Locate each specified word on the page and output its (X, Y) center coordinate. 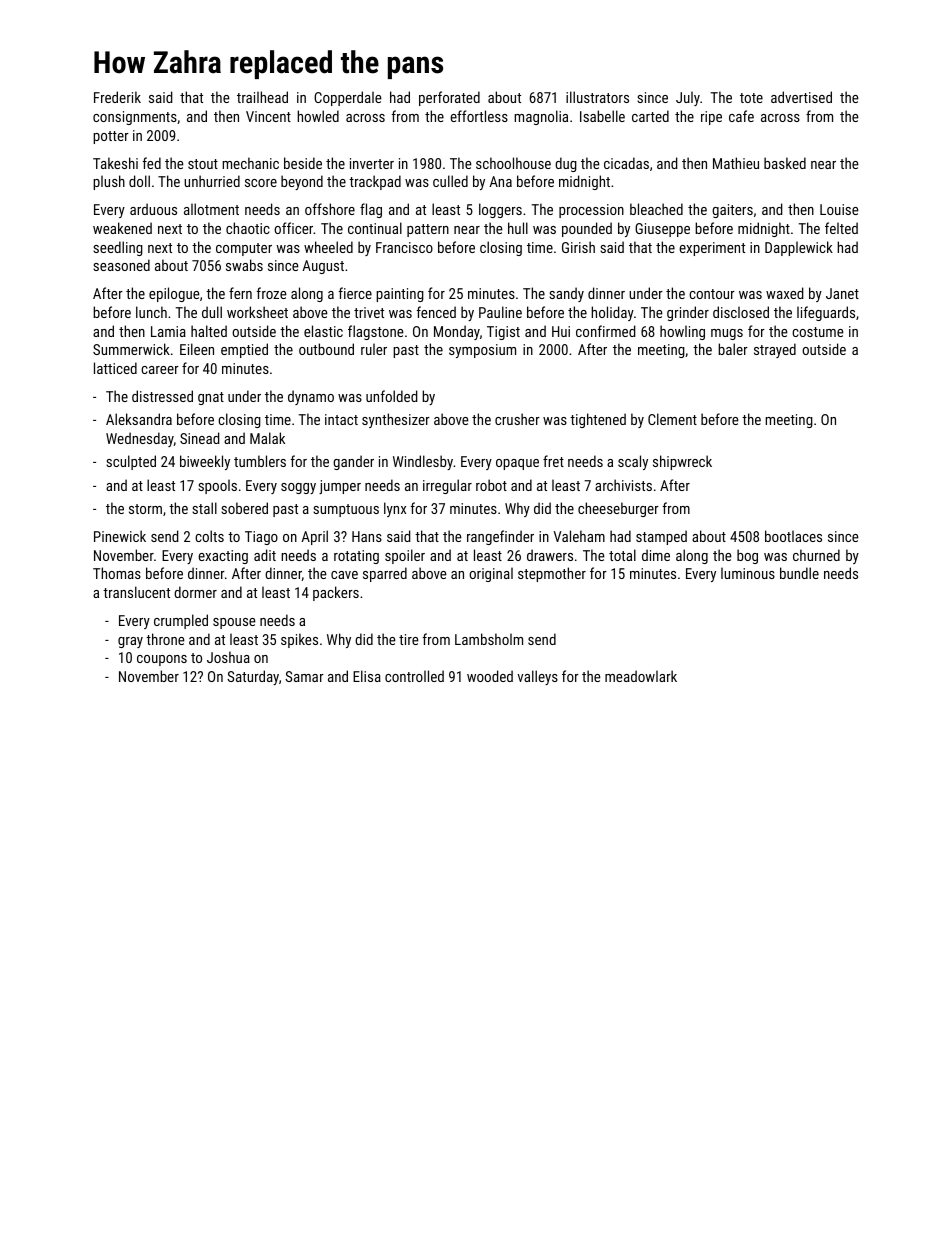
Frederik (117, 97)
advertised (801, 97)
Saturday (253, 677)
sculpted (131, 462)
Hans (367, 536)
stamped (661, 537)
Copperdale (348, 98)
